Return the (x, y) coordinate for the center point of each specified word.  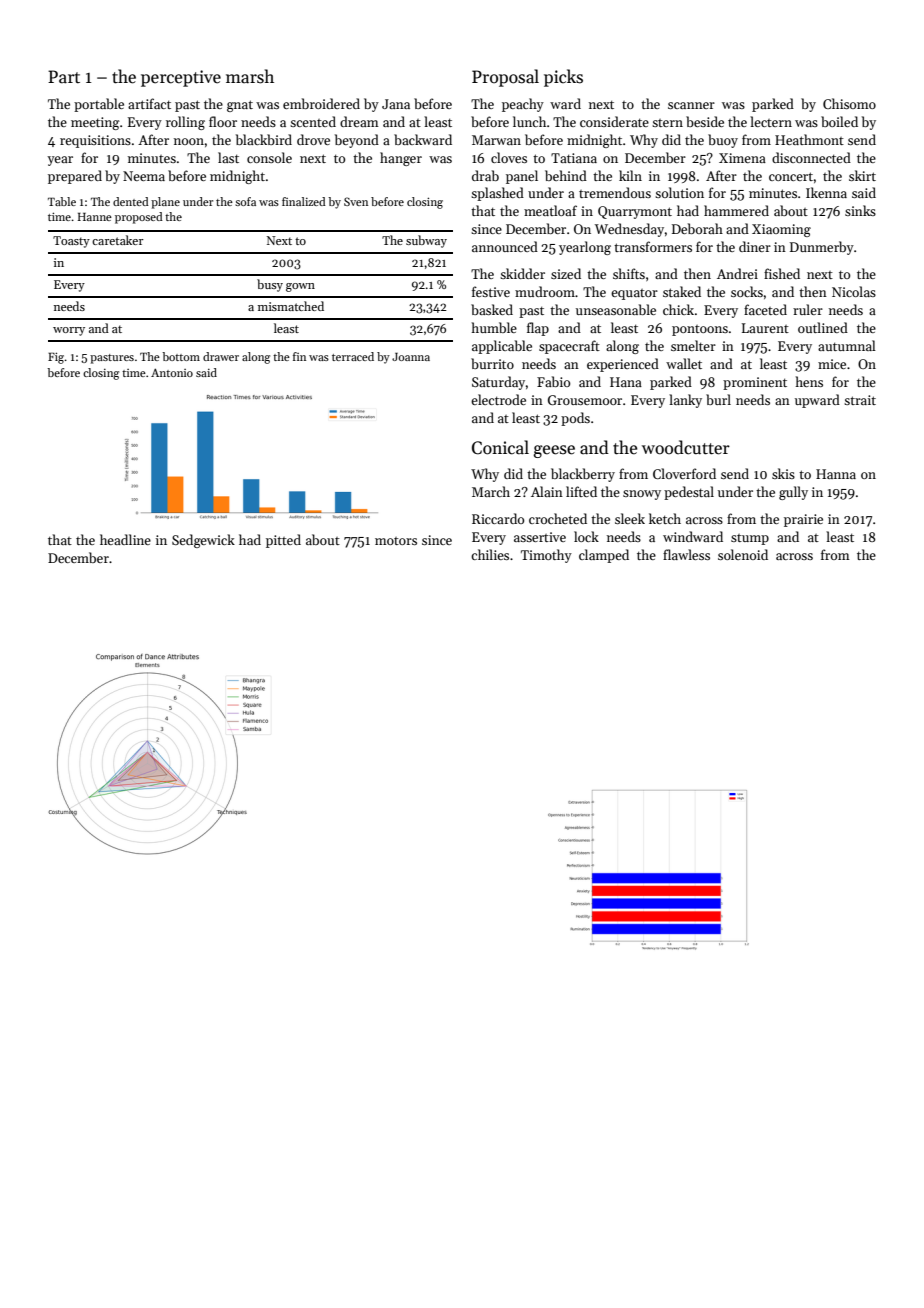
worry (69, 331)
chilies (490, 554)
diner (755, 246)
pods (575, 419)
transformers (653, 246)
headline (125, 539)
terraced (353, 356)
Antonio (172, 372)
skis (783, 473)
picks (563, 78)
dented (131, 201)
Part (64, 77)
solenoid (743, 554)
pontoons (700, 330)
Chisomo (849, 103)
